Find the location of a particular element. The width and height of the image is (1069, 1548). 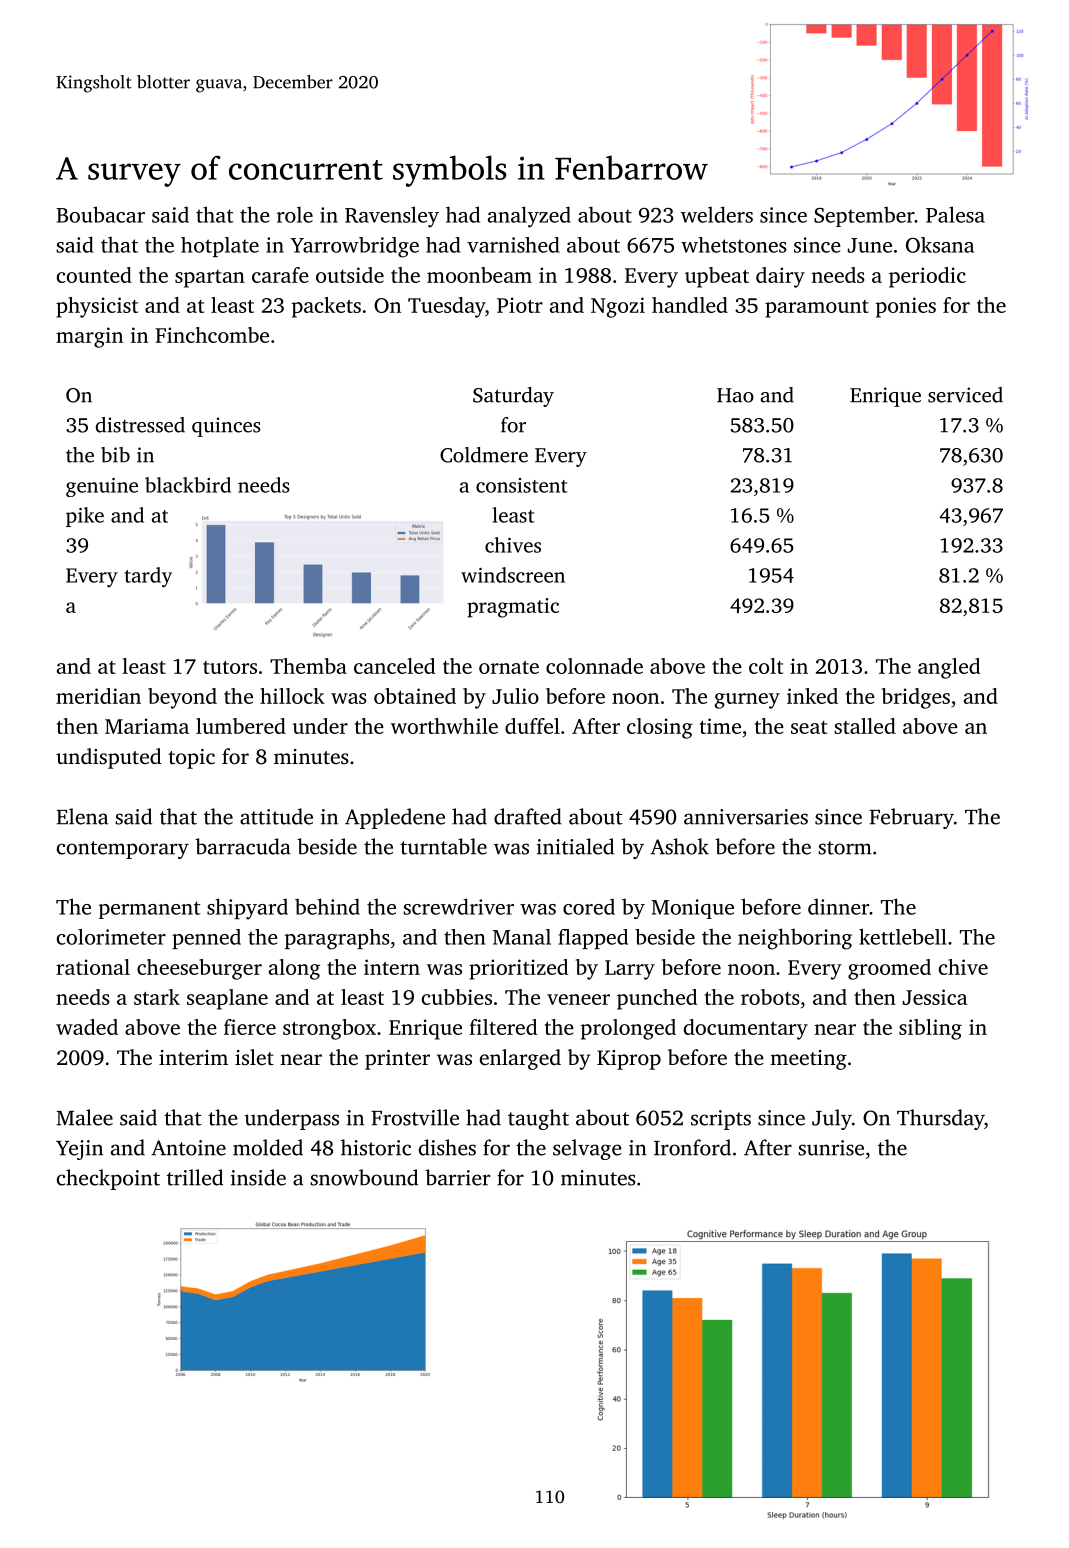

turntable is located at coordinates (443, 846).
